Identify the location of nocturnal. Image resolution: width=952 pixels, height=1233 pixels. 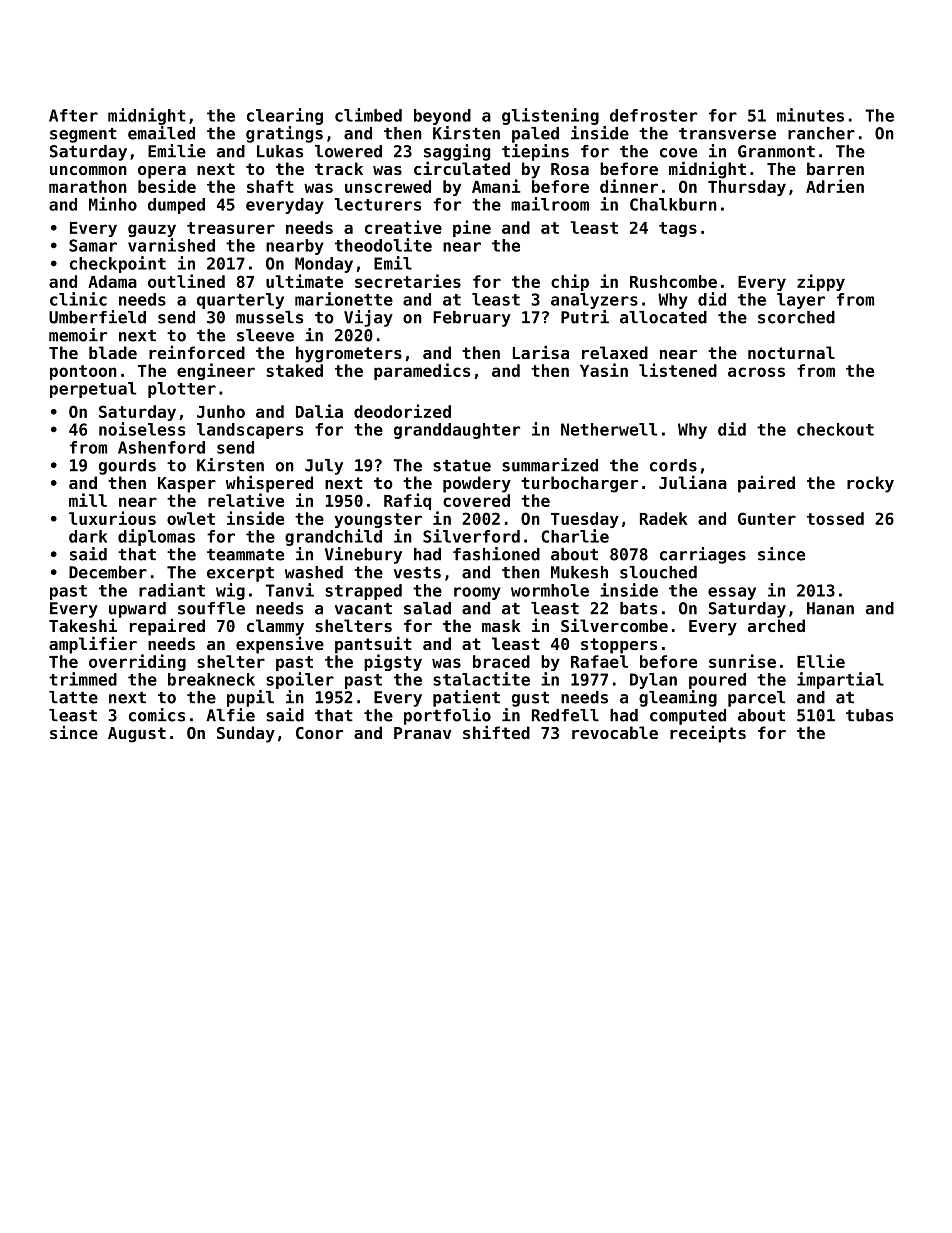
(791, 352).
